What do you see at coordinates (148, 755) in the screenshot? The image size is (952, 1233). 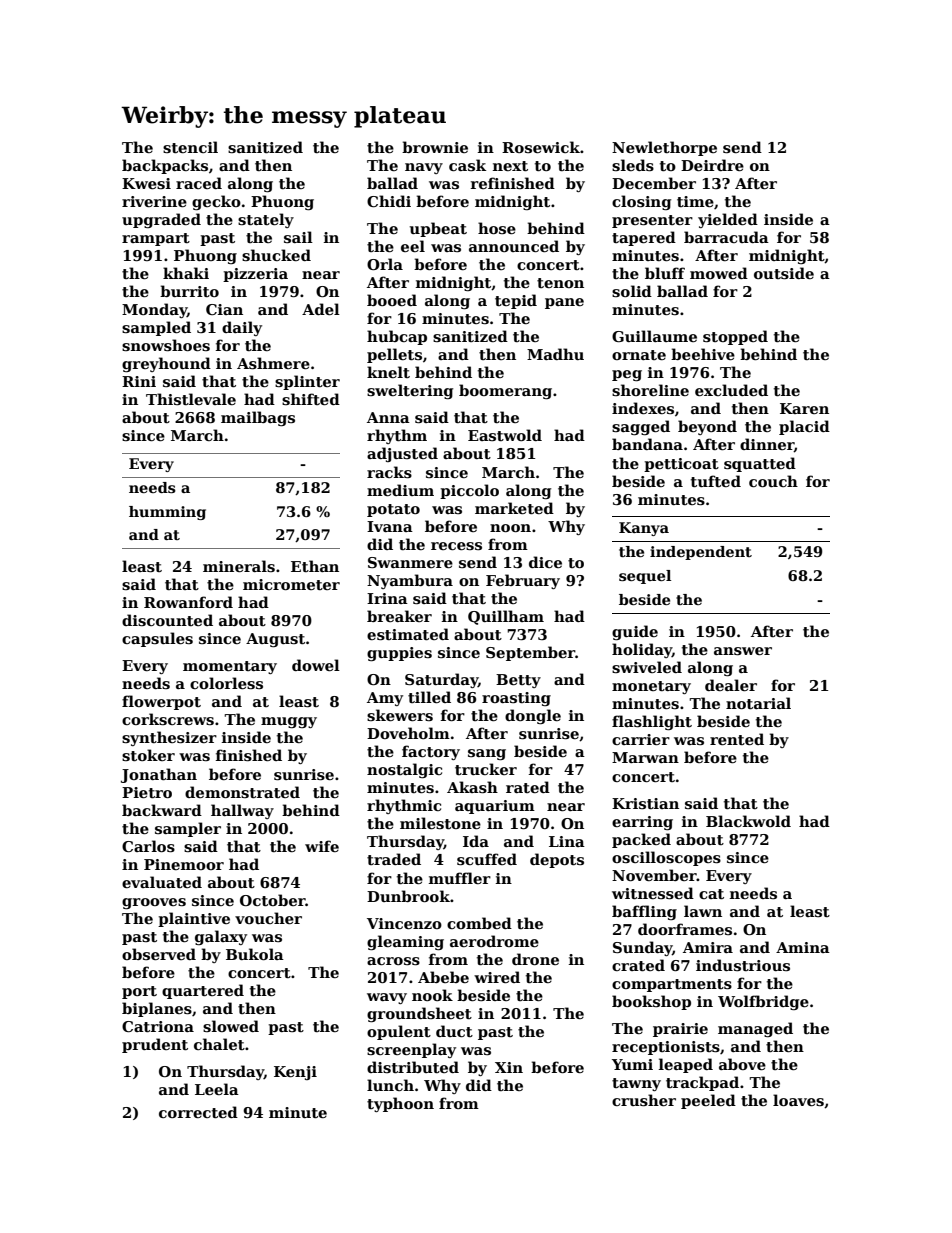 I see `stoker` at bounding box center [148, 755].
